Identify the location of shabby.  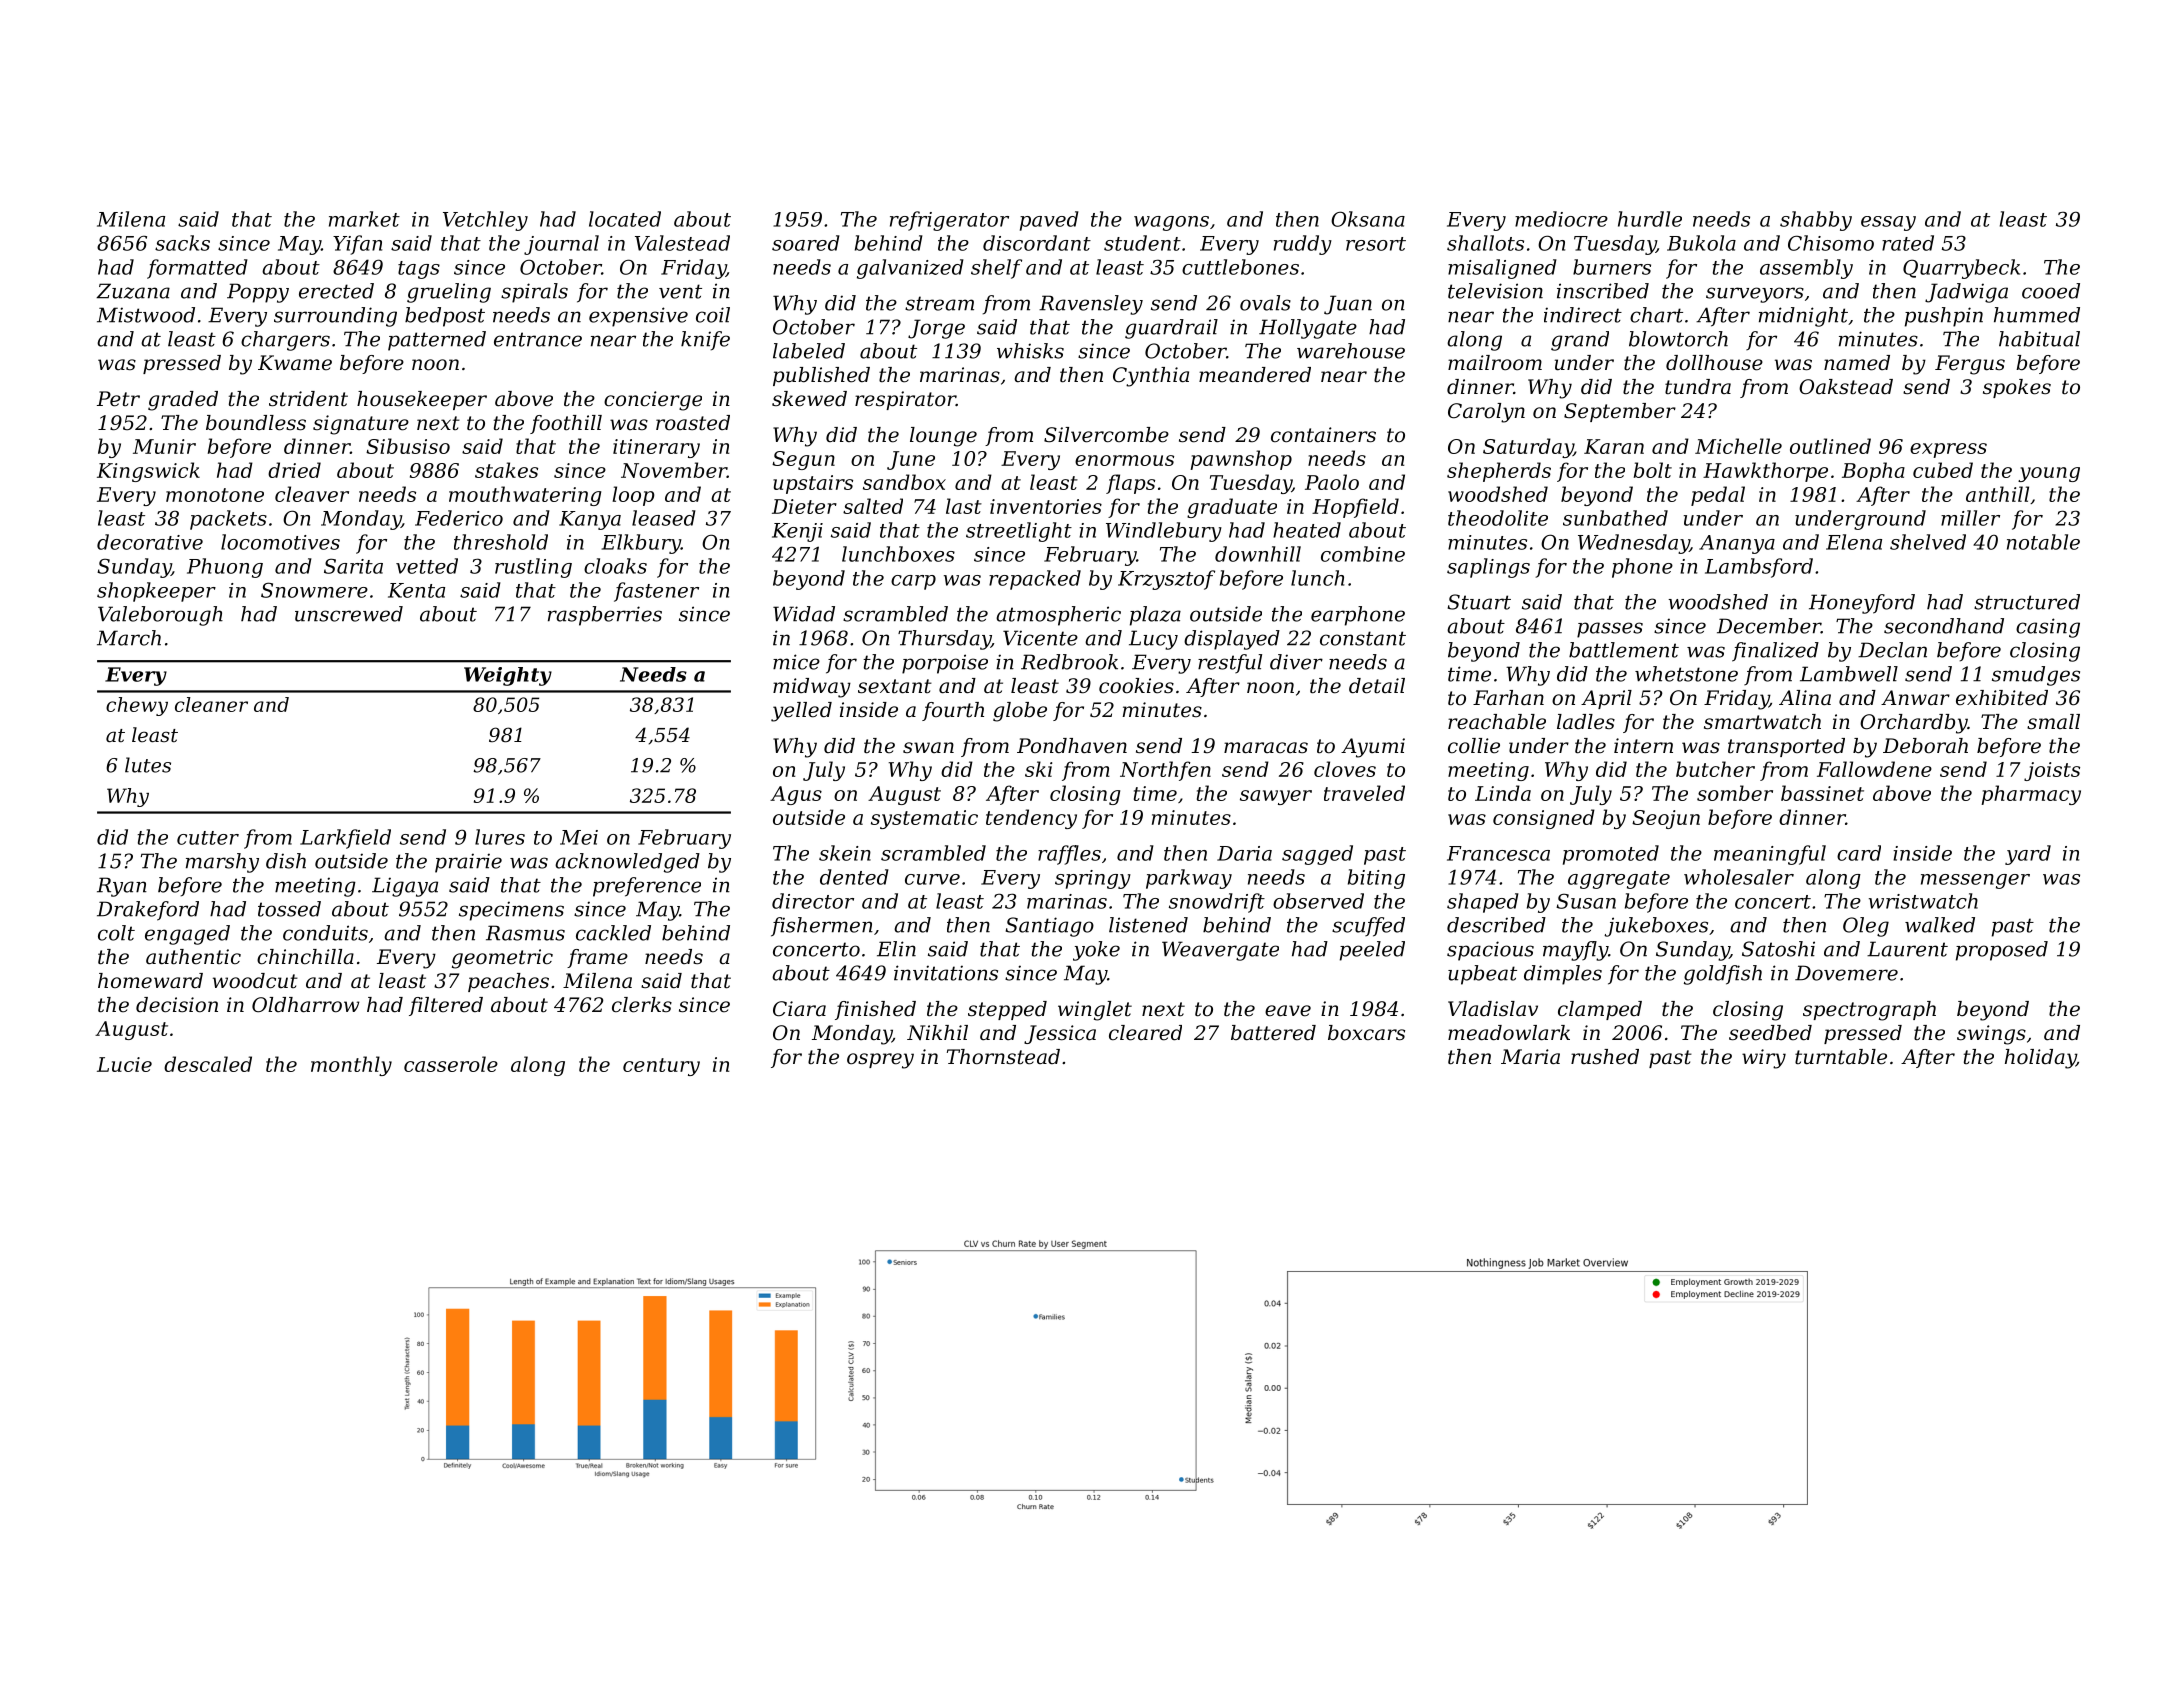
(1816, 221).
